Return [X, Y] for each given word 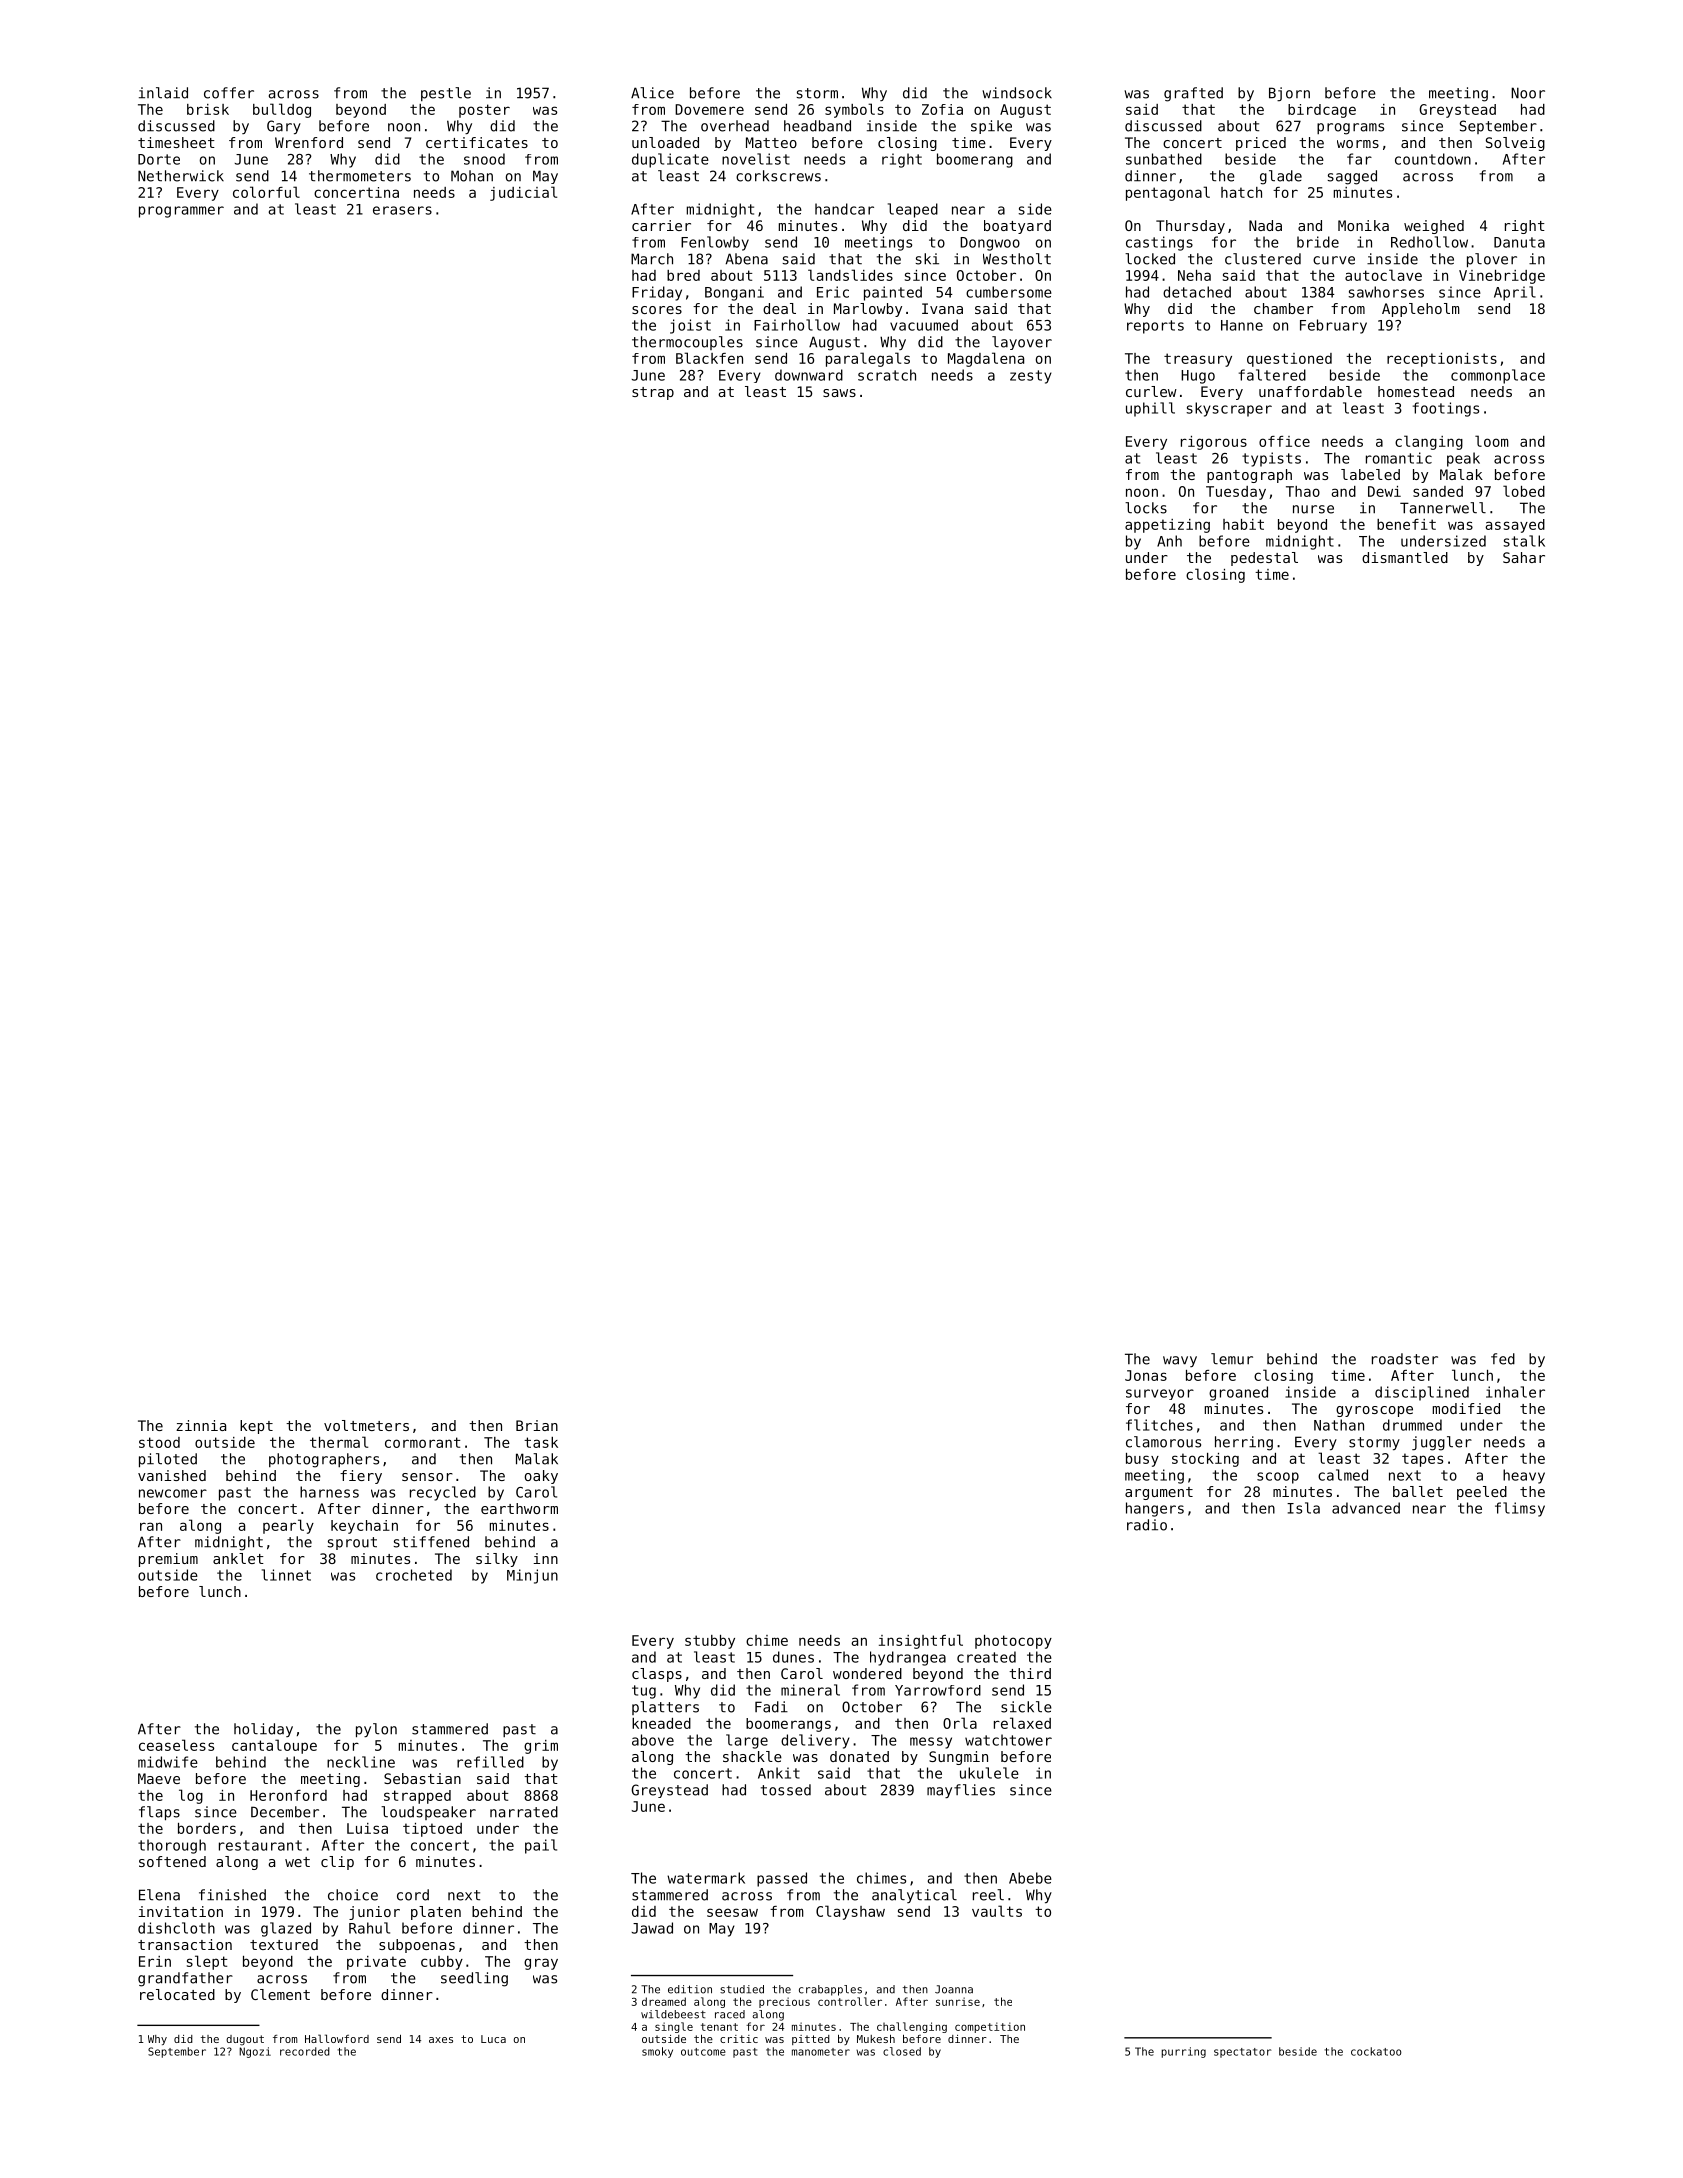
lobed [1524, 491]
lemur [1232, 1359]
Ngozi [255, 2052]
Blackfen [709, 358]
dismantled [1405, 557]
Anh [1169, 541]
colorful [266, 192]
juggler [1442, 1443]
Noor [1528, 93]
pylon [376, 1730]
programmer [181, 212]
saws [839, 393]
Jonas [1146, 1375]
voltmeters [366, 1425]
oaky [541, 1477]
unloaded [665, 142]
